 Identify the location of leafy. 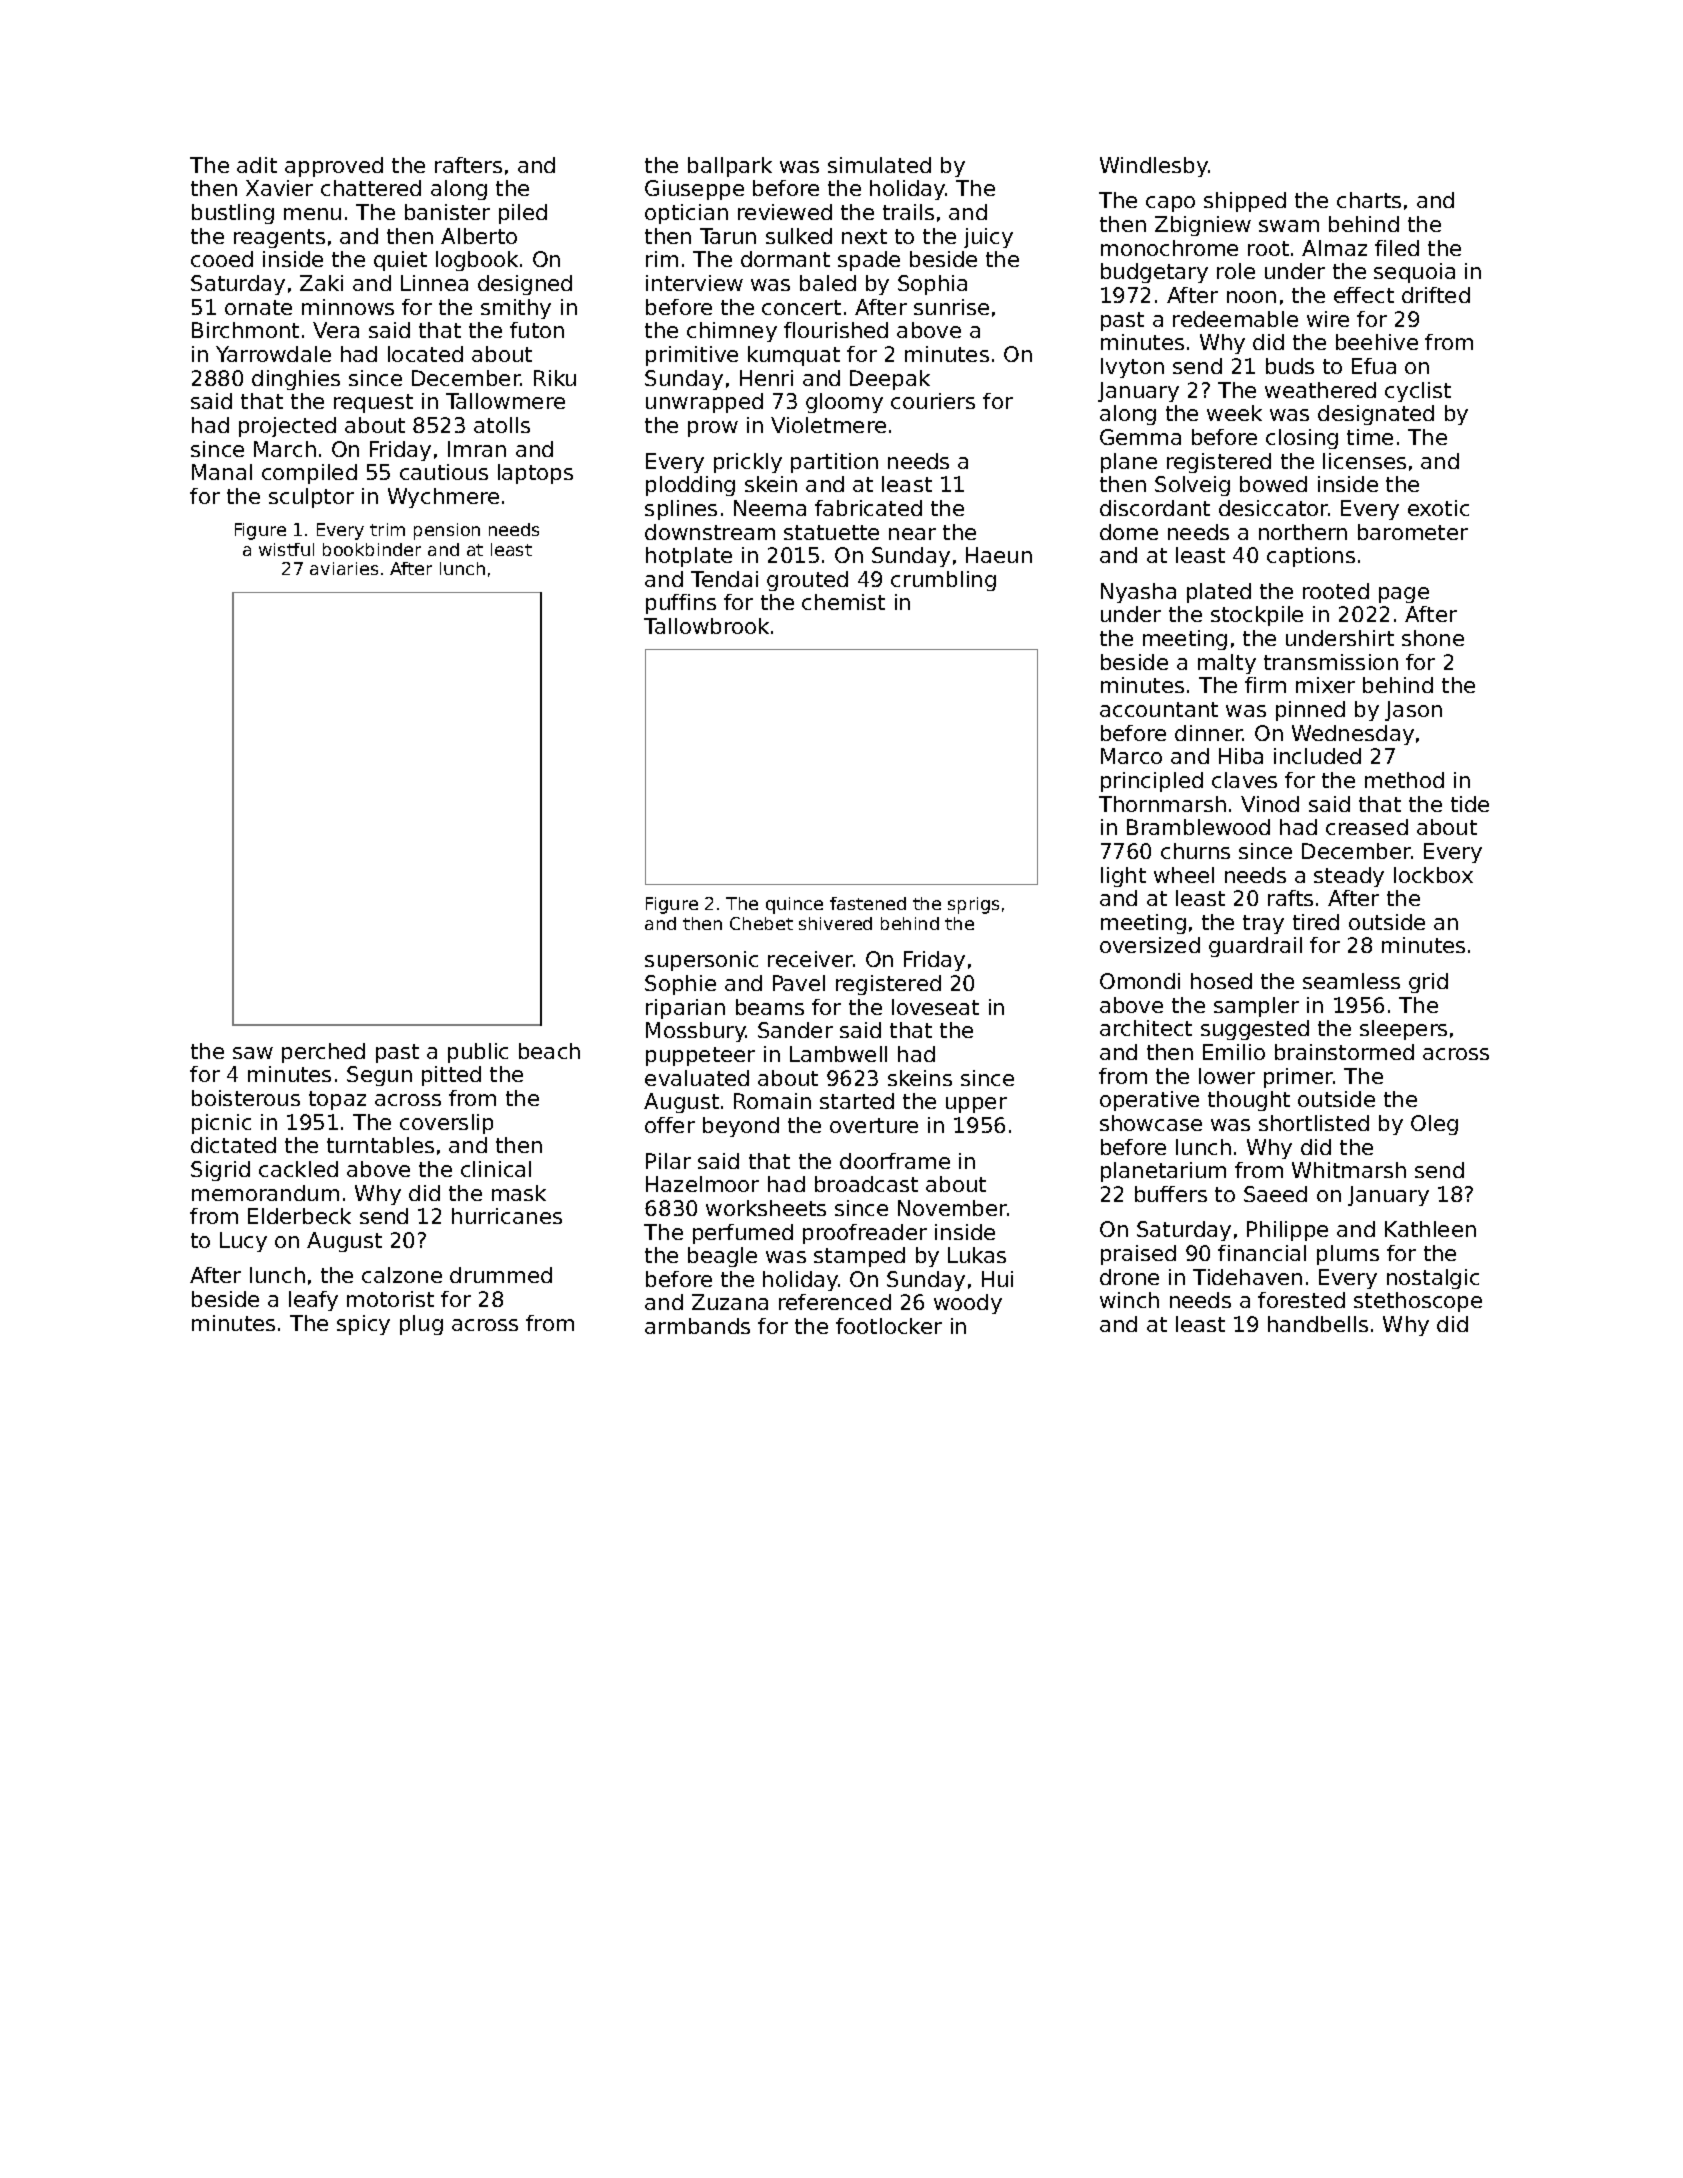
(313, 1301).
